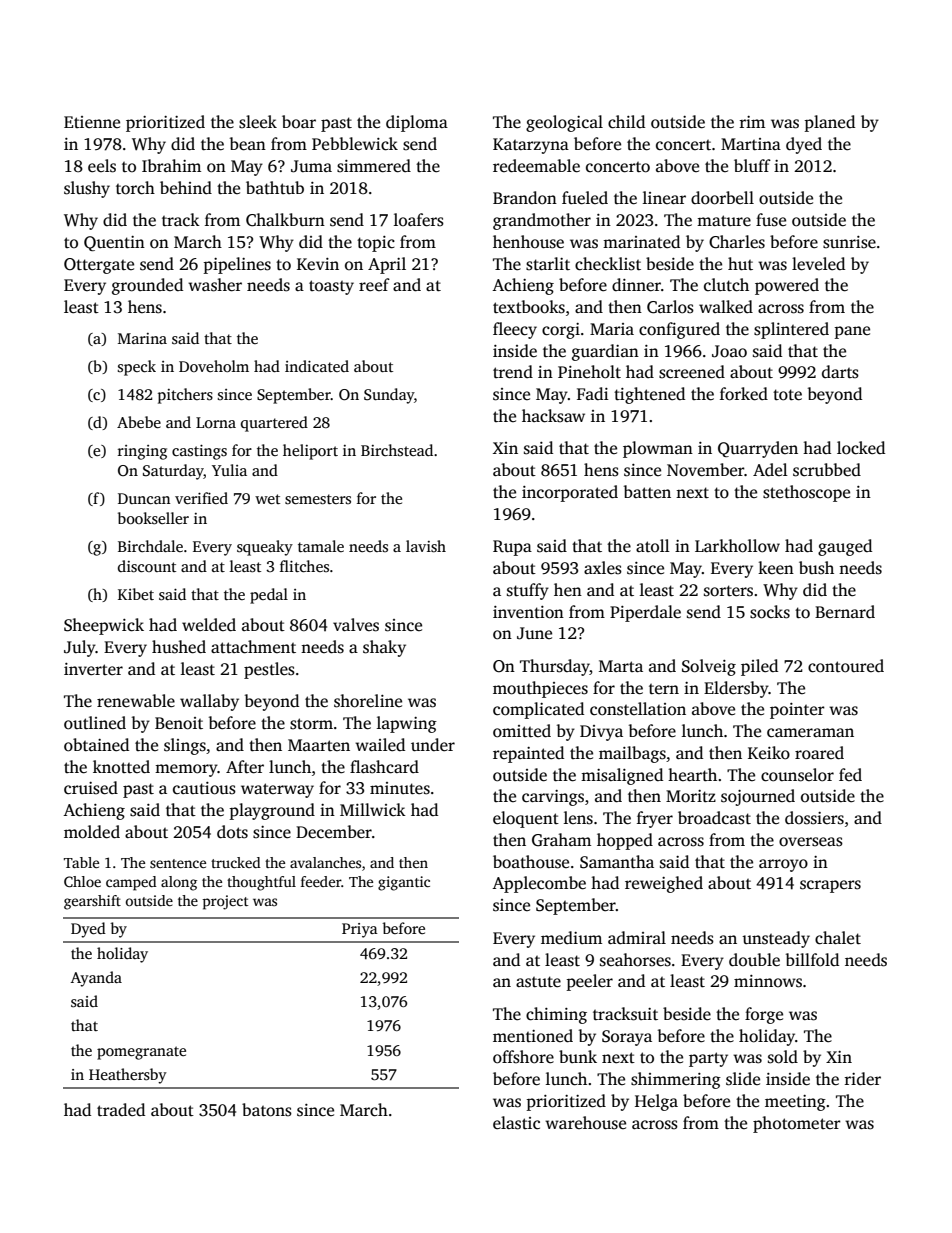 The height and width of the image is (1233, 952). What do you see at coordinates (267, 1110) in the image?
I see `batons` at bounding box center [267, 1110].
